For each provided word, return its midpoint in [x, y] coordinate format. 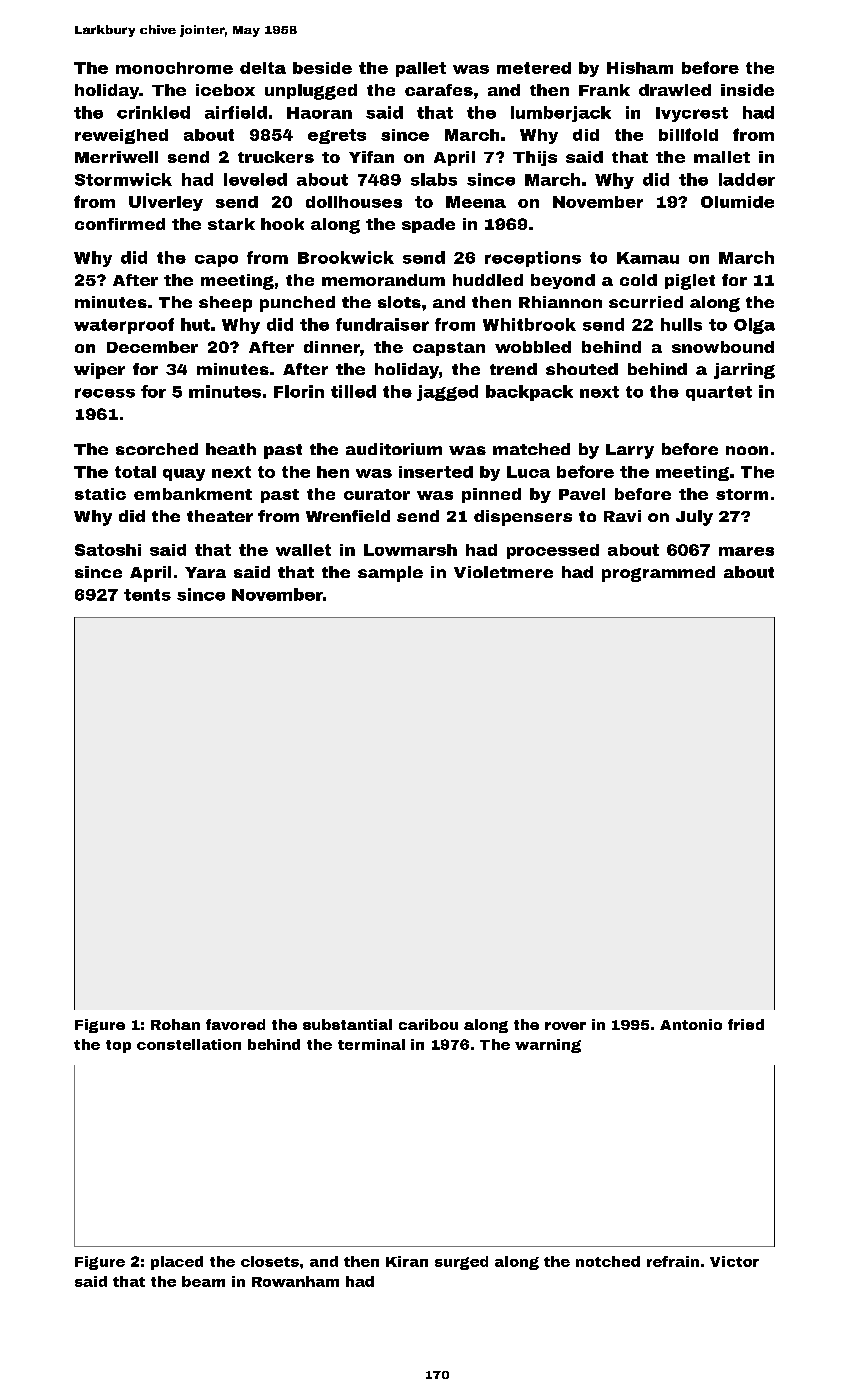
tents [147, 595]
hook [282, 224]
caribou [428, 1024]
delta [263, 68]
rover [565, 1026]
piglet [690, 282]
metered [534, 68]
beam [203, 1281]
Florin [299, 391]
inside [747, 90]
